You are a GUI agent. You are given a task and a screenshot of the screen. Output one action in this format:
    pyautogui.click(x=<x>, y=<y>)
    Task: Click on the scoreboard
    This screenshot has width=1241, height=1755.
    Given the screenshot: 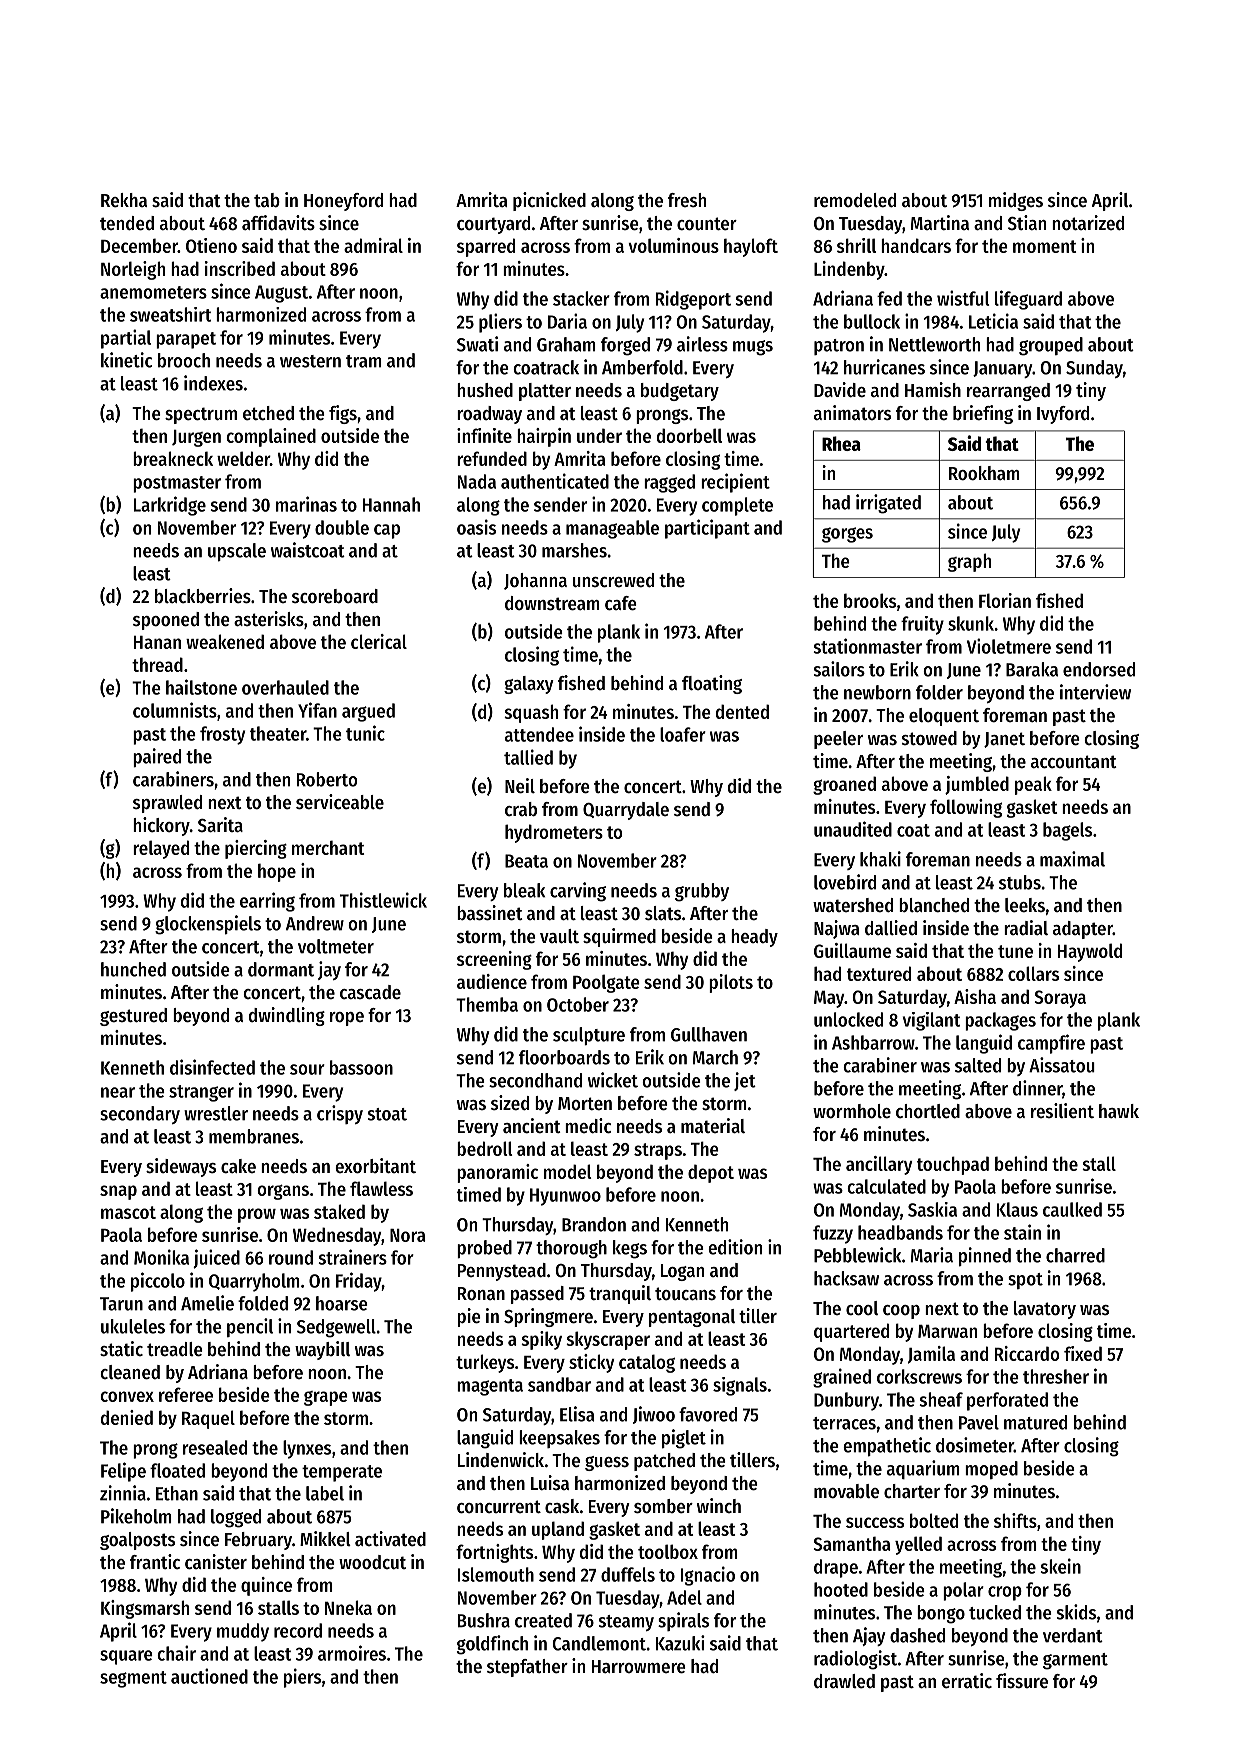 What is the action you would take?
    pyautogui.click(x=335, y=596)
